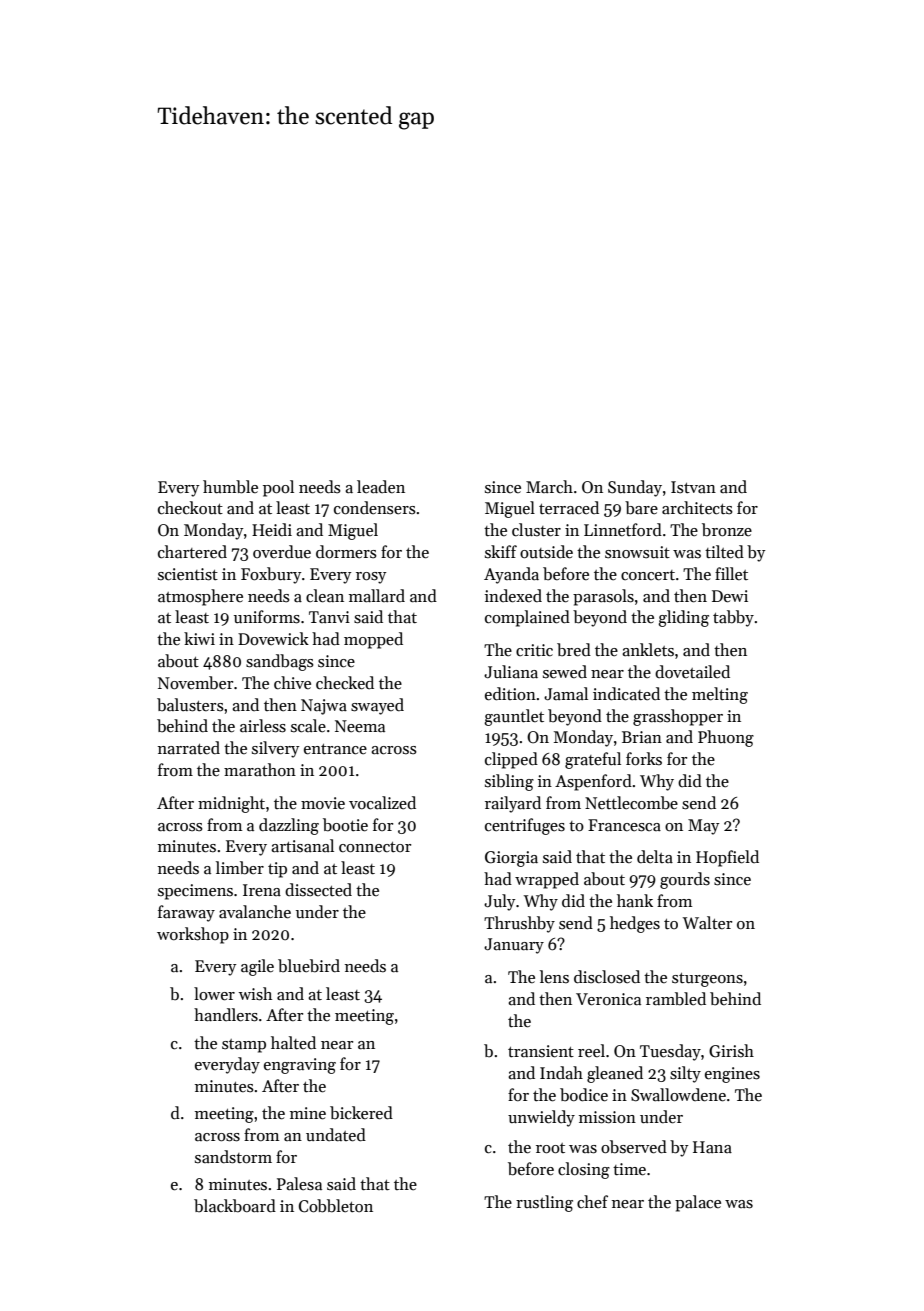  Describe the element at coordinates (698, 1203) in the screenshot. I see `palace` at that location.
